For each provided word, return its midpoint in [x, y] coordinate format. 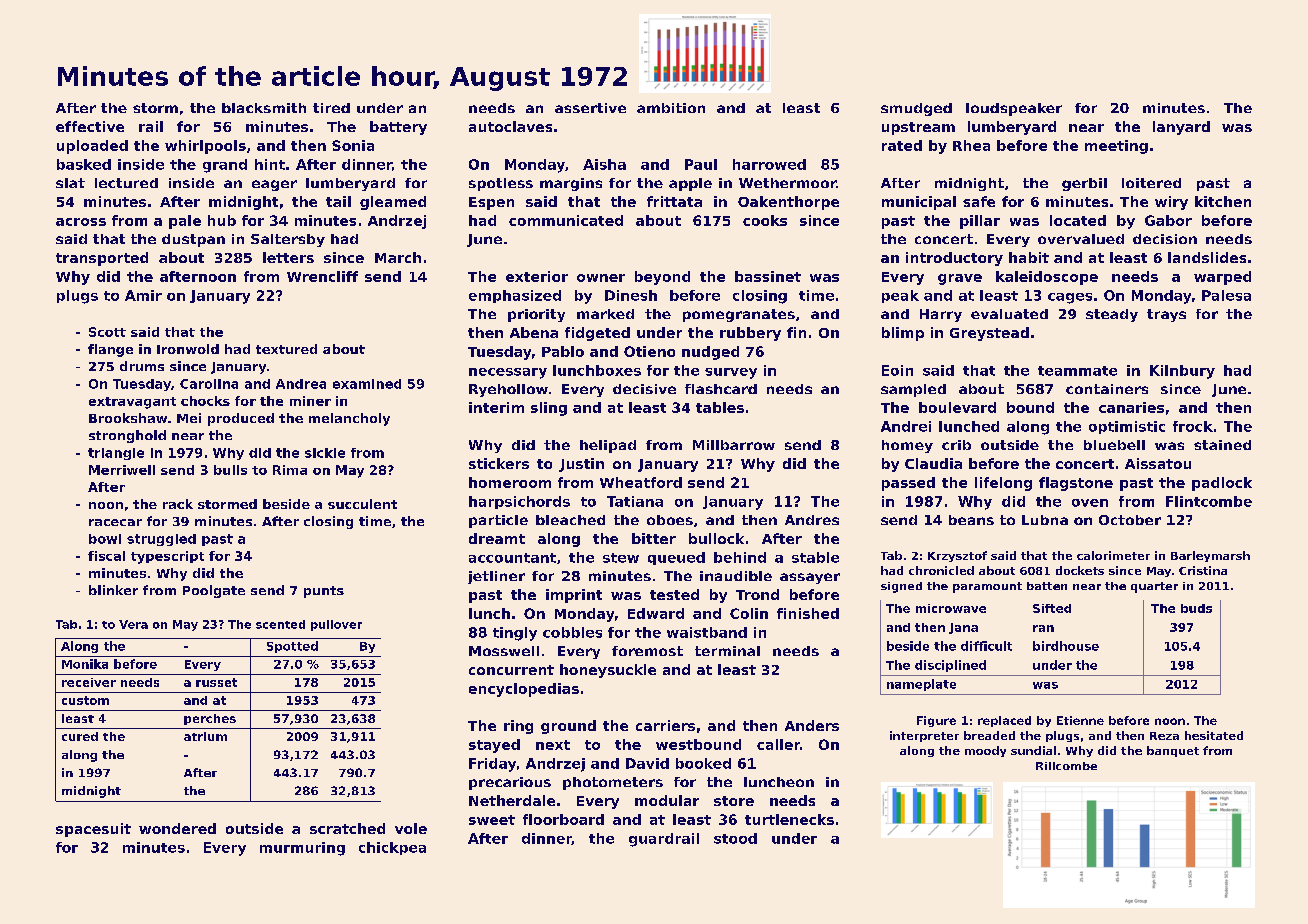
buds [1196, 608]
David [647, 763]
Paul [701, 164]
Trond [757, 594]
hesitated [1214, 735]
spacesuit [93, 830]
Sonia [353, 145]
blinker [113, 590]
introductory [954, 259]
